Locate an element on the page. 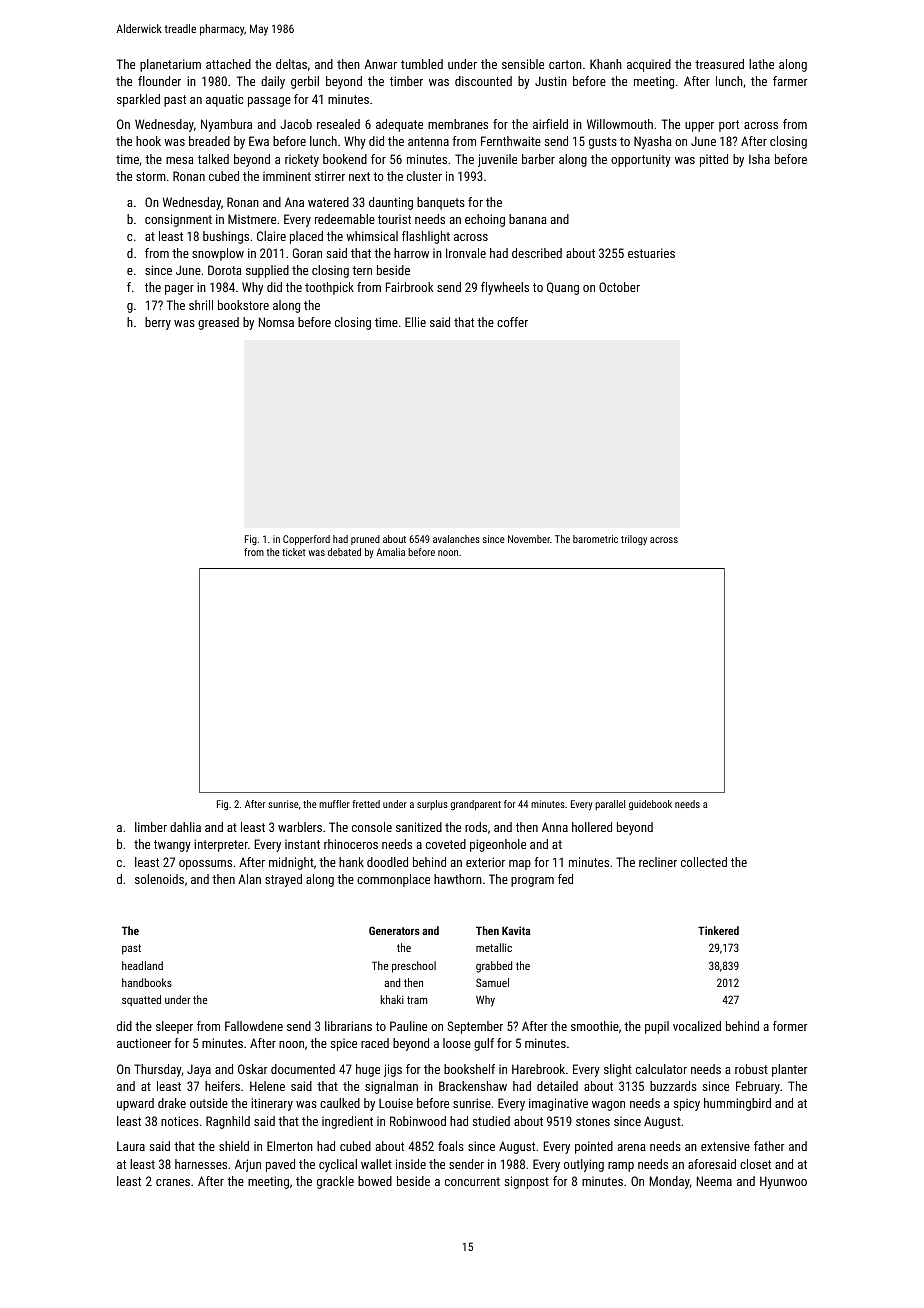 The height and width of the document is (1308, 924). trilogy is located at coordinates (634, 540).
